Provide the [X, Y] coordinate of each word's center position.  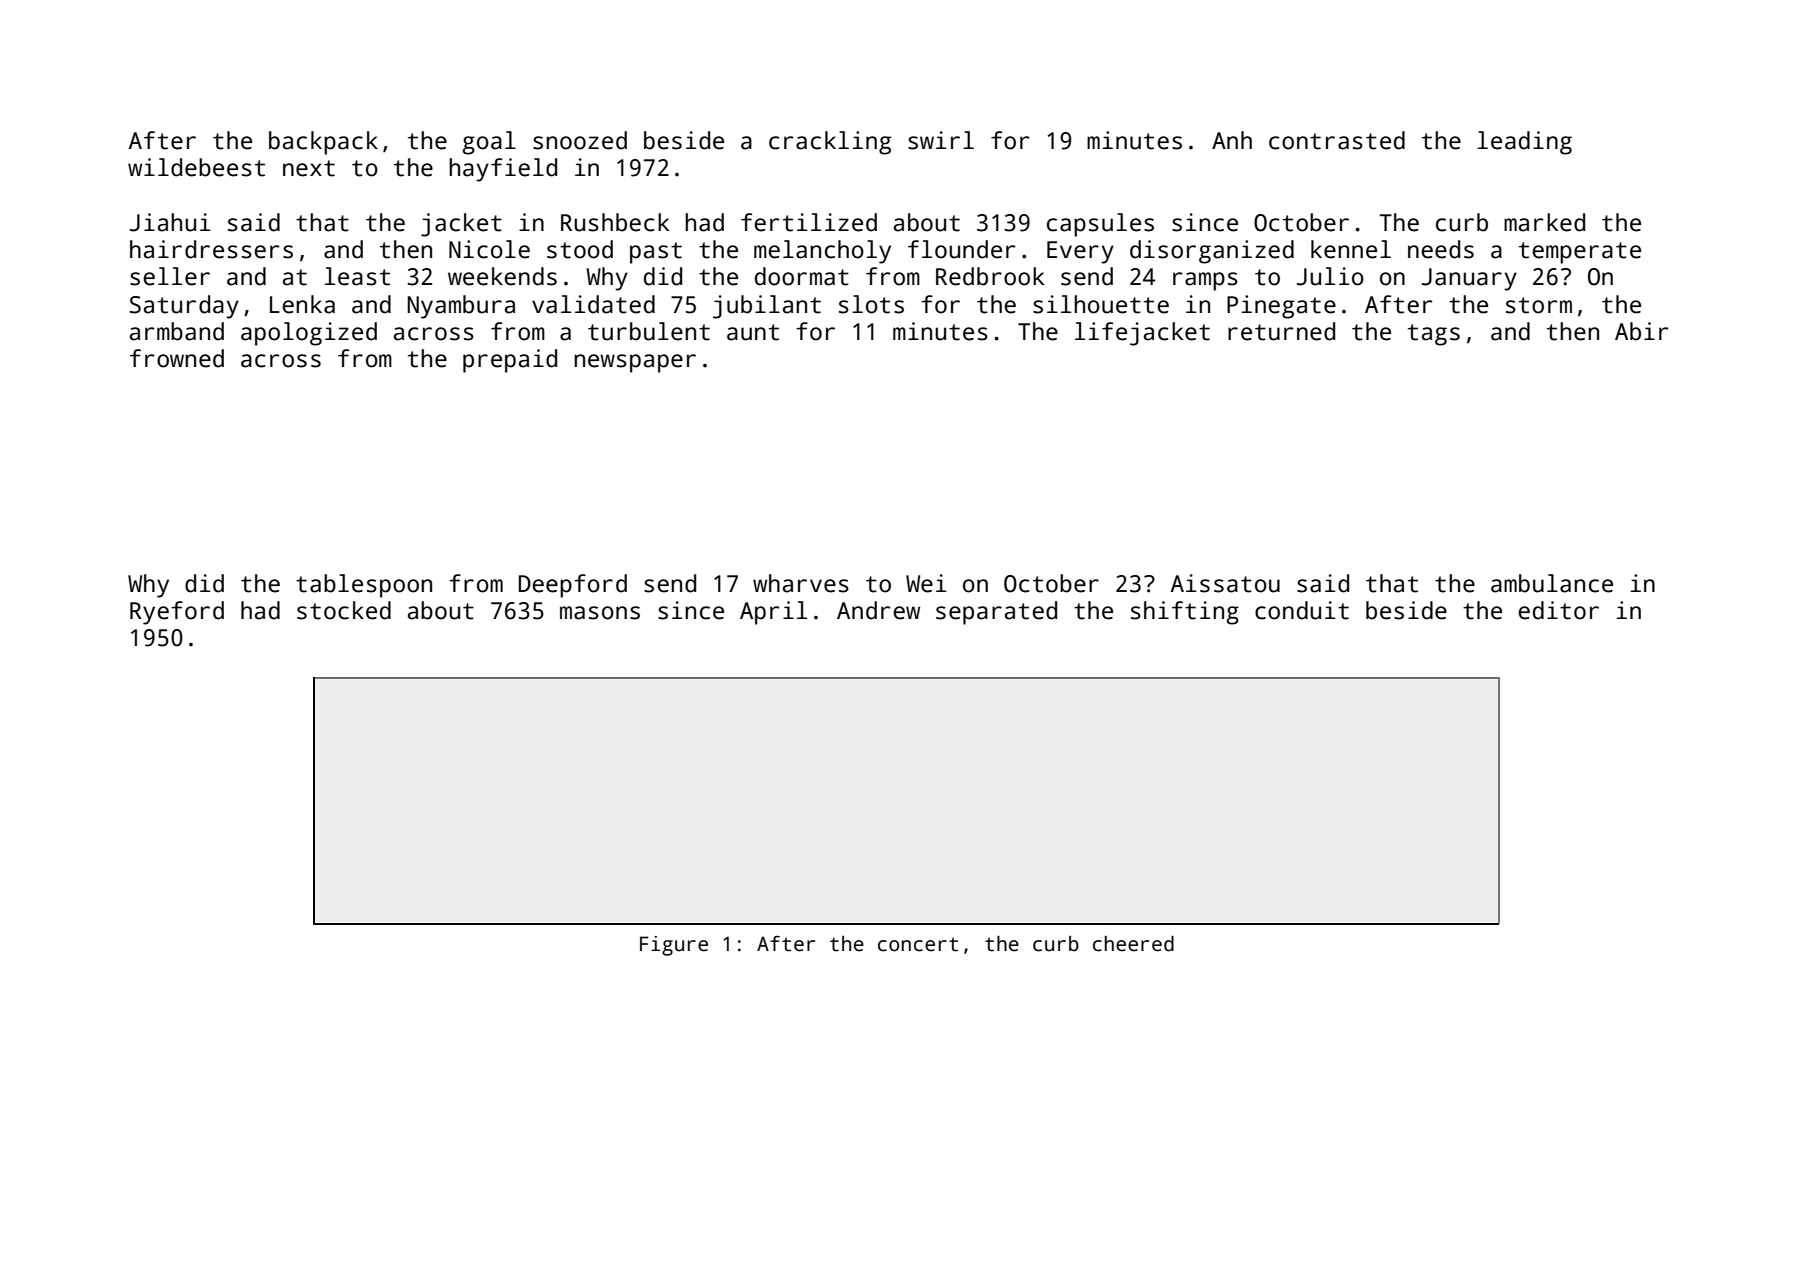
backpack [323, 143]
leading [1524, 143]
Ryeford [177, 613]
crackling [830, 143]
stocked [344, 610]
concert [918, 944]
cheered [1133, 943]
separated [996, 613]
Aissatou [1225, 583]
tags [1434, 335]
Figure [674, 946]
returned [1281, 331]
